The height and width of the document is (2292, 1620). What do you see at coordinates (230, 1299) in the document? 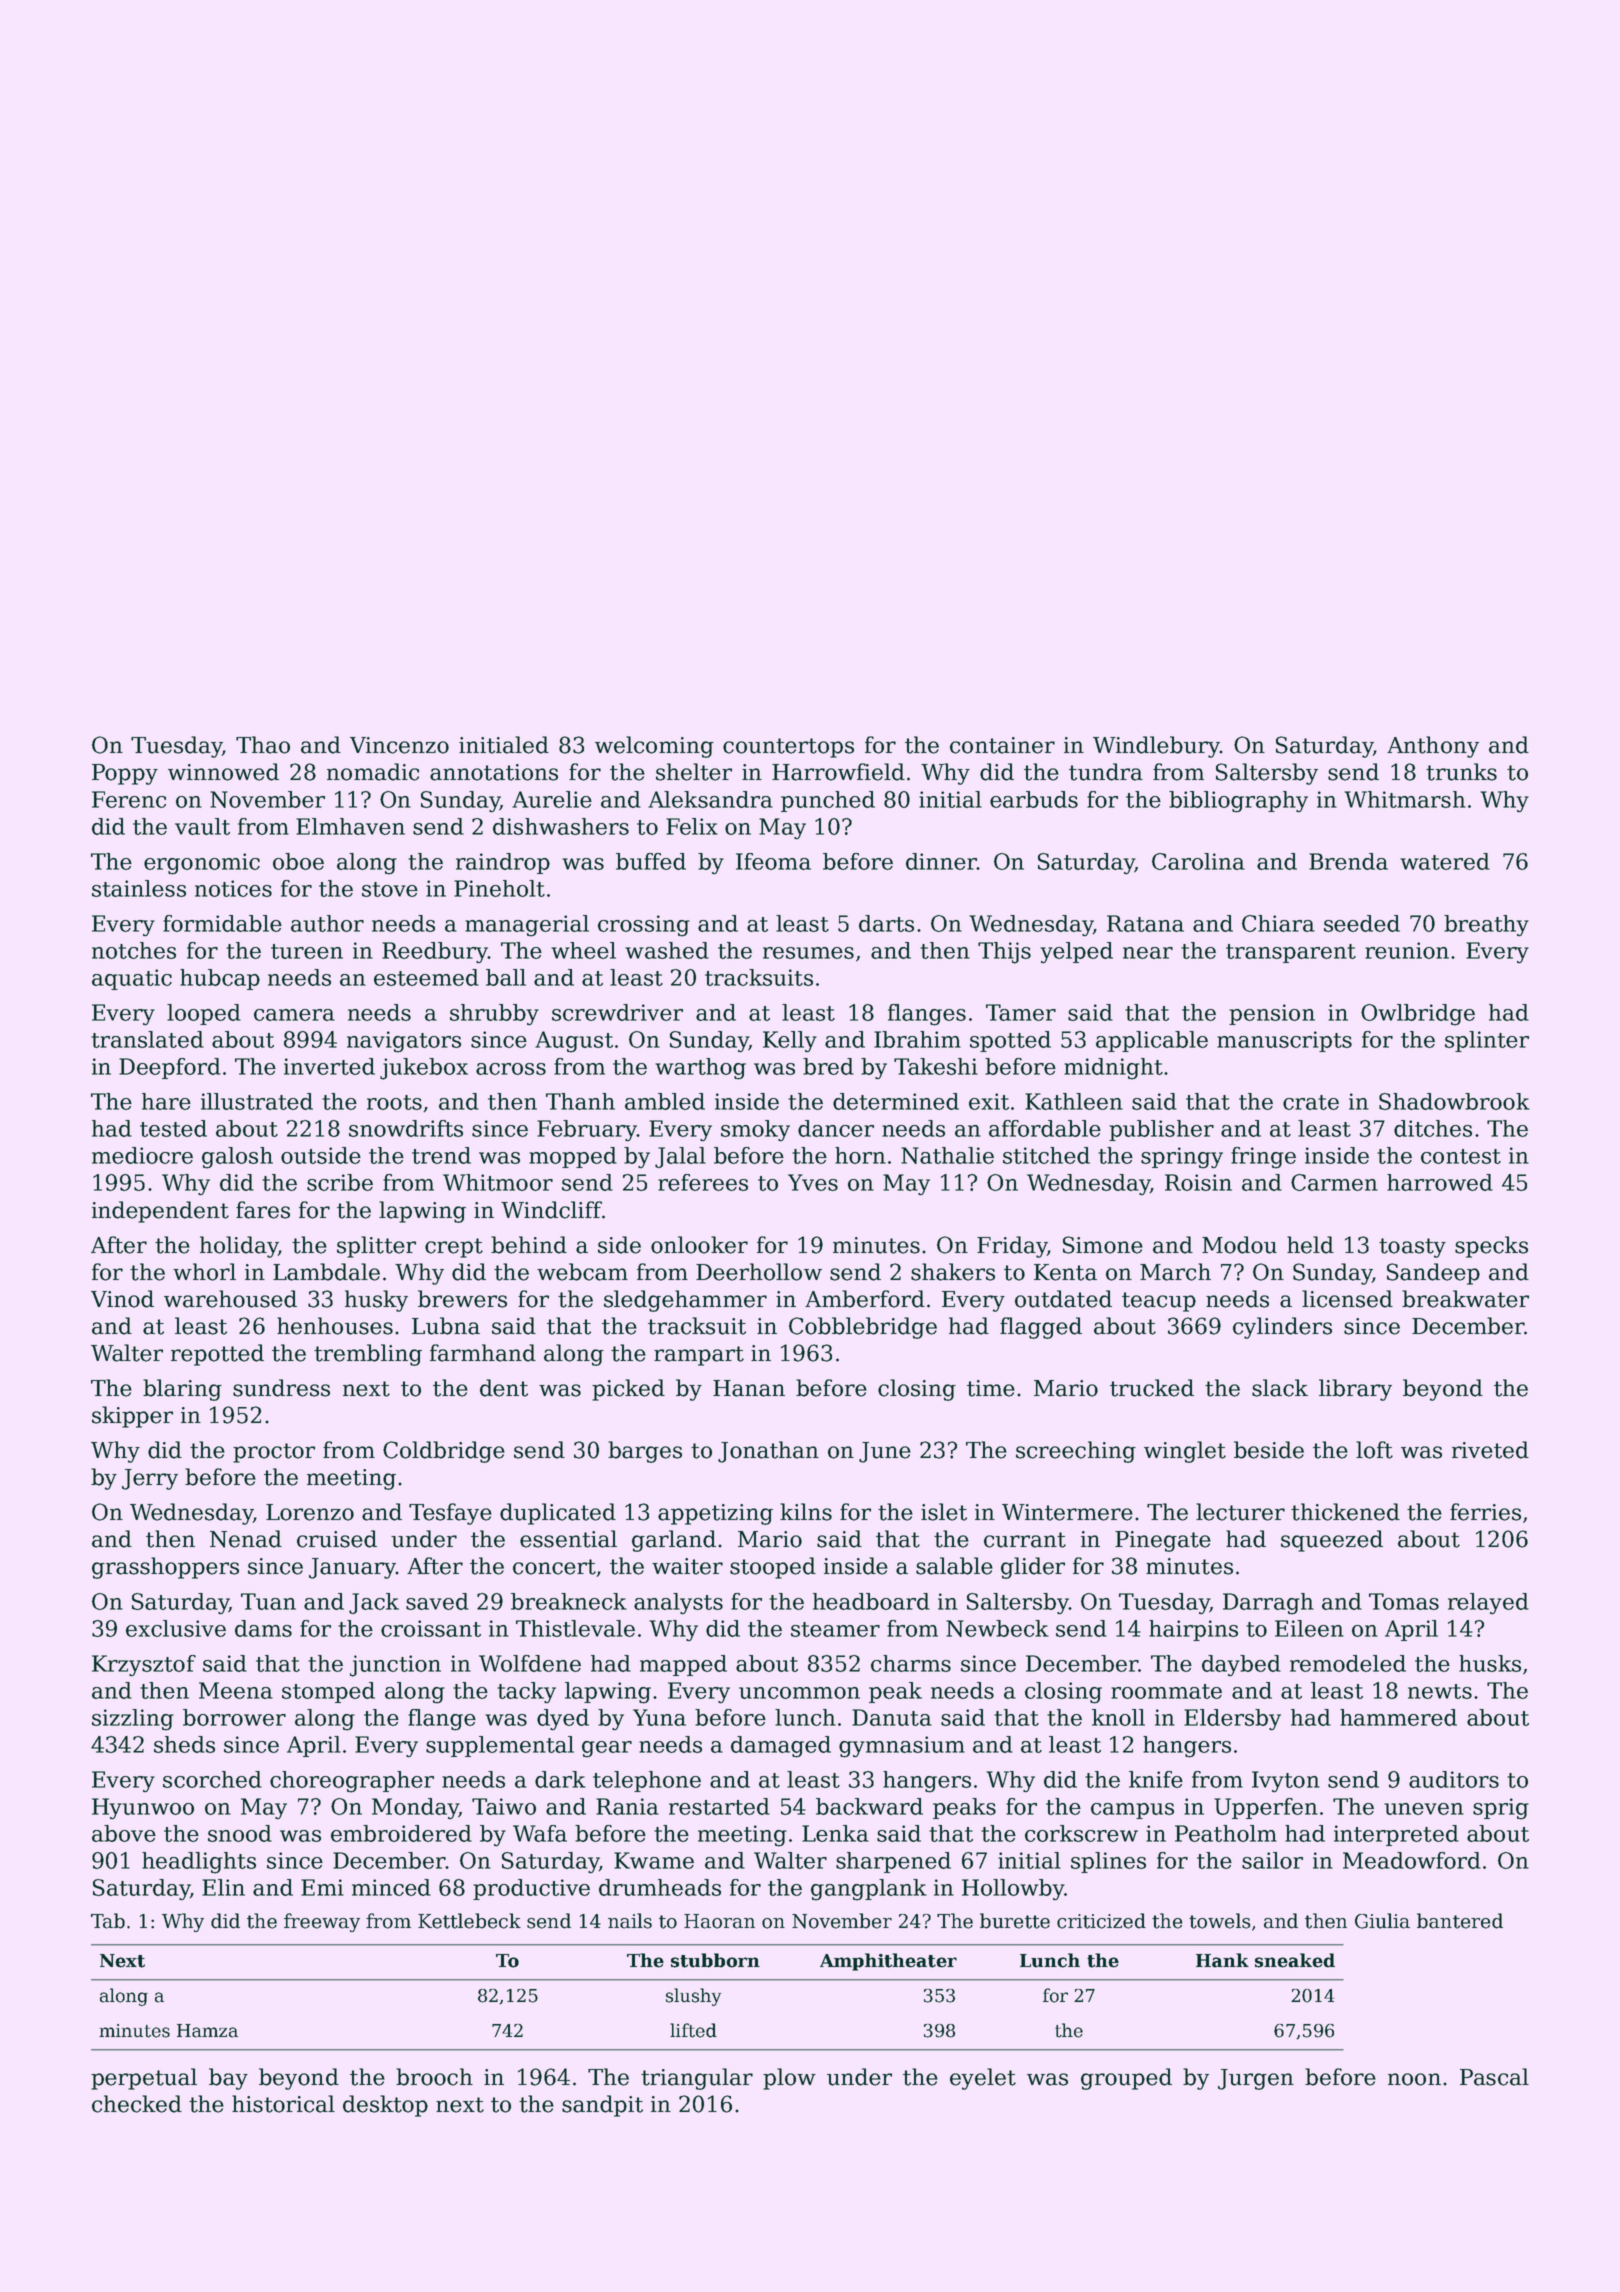
I see `warehoused` at bounding box center [230, 1299].
